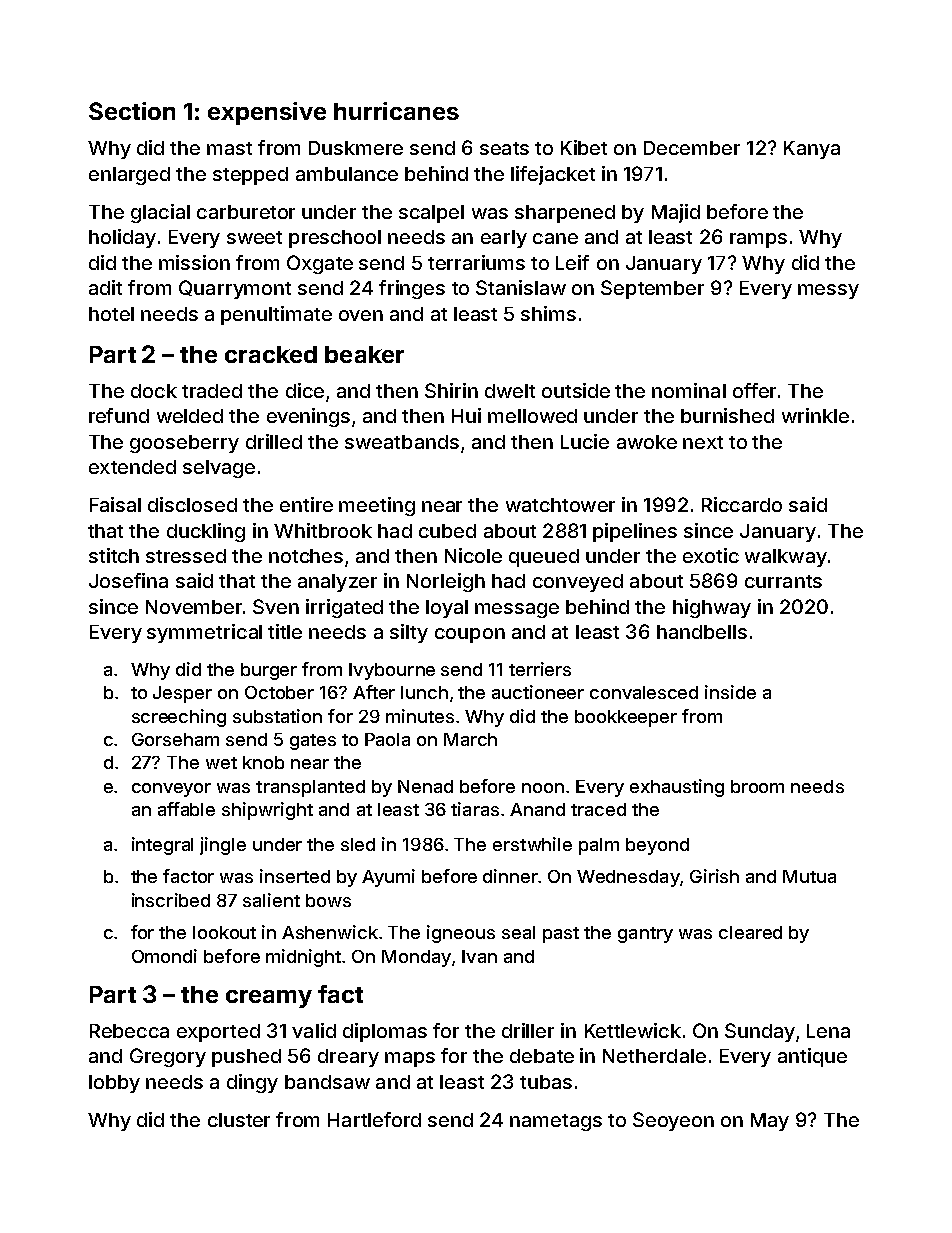 This page has width=952, height=1233. Describe the element at coordinates (578, 583) in the page. I see `conveyed` at that location.
